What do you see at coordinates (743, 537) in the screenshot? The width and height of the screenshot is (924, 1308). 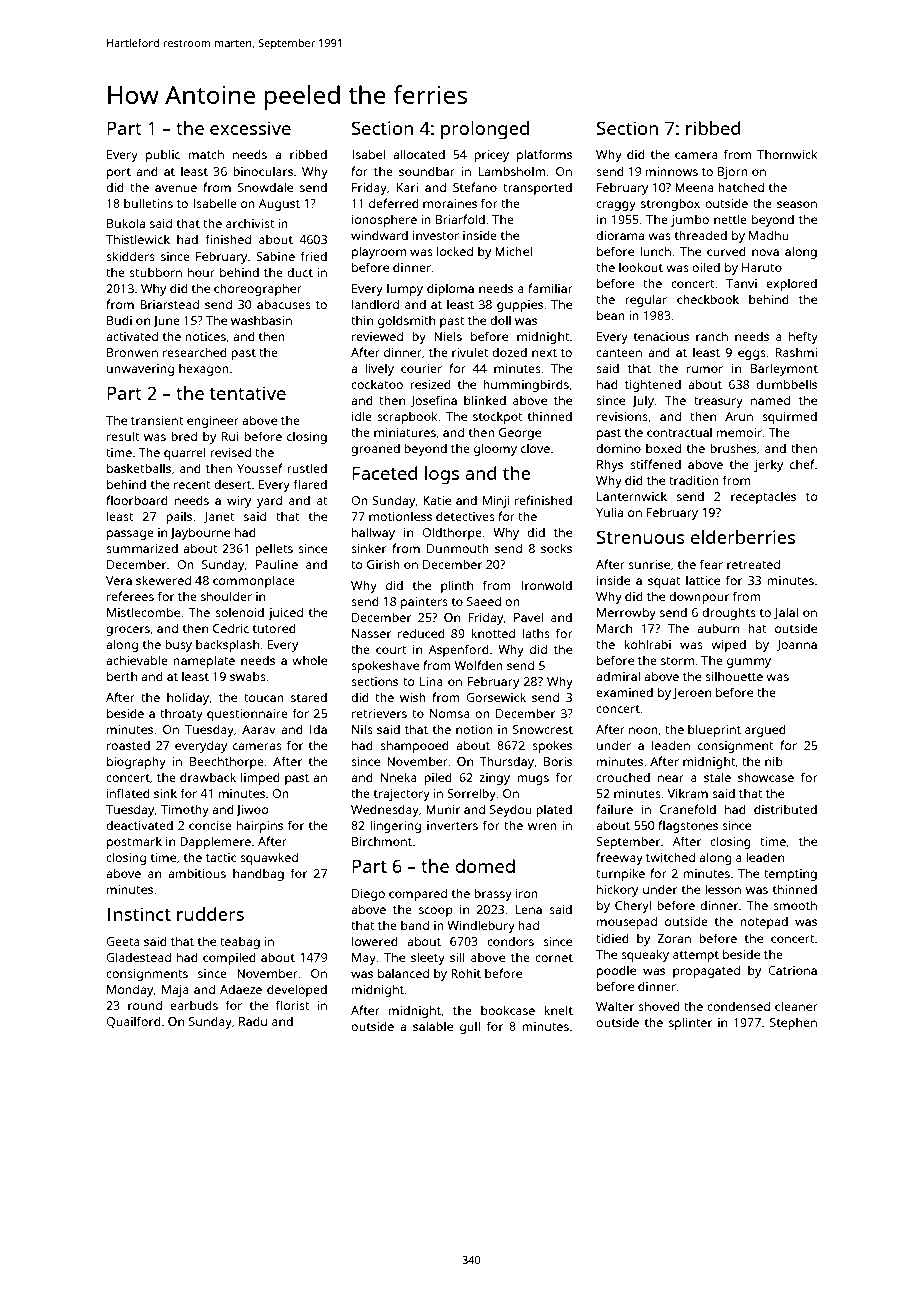 I see `elderberries` at bounding box center [743, 537].
